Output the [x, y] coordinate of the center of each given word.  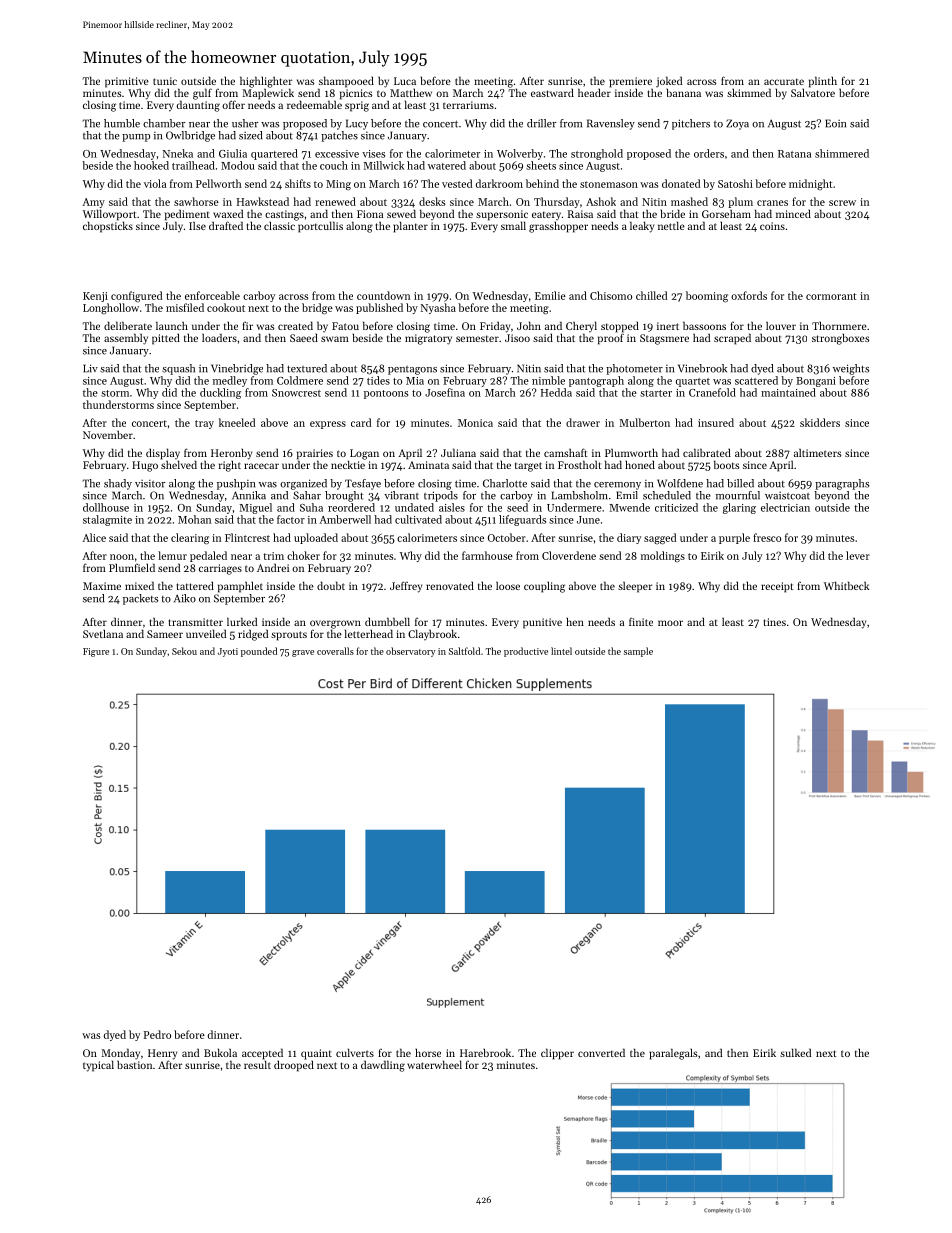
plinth [823, 82]
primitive [127, 82]
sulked [795, 1052]
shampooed [346, 82]
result [257, 1064]
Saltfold [464, 651]
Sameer [165, 634]
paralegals [673, 1054]
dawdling [383, 1066]
